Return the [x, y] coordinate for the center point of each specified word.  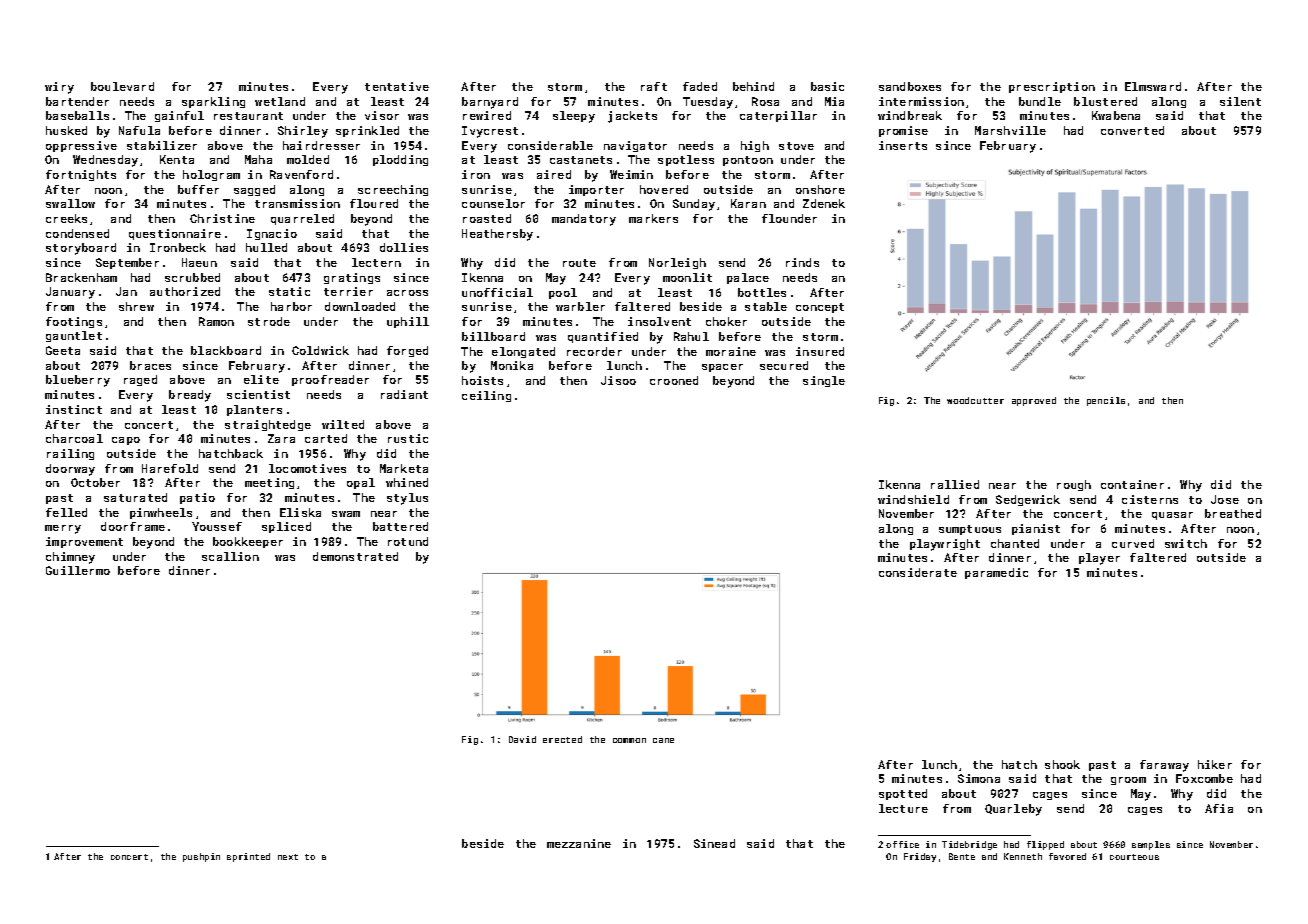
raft [654, 86]
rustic [408, 438]
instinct [74, 409]
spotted [903, 794]
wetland [280, 101]
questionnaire [175, 234]
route [579, 263]
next [288, 857]
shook [1062, 764]
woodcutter [975, 400]
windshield [913, 499]
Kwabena [1116, 115]
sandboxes [910, 86]
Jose [1225, 499]
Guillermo [78, 570]
